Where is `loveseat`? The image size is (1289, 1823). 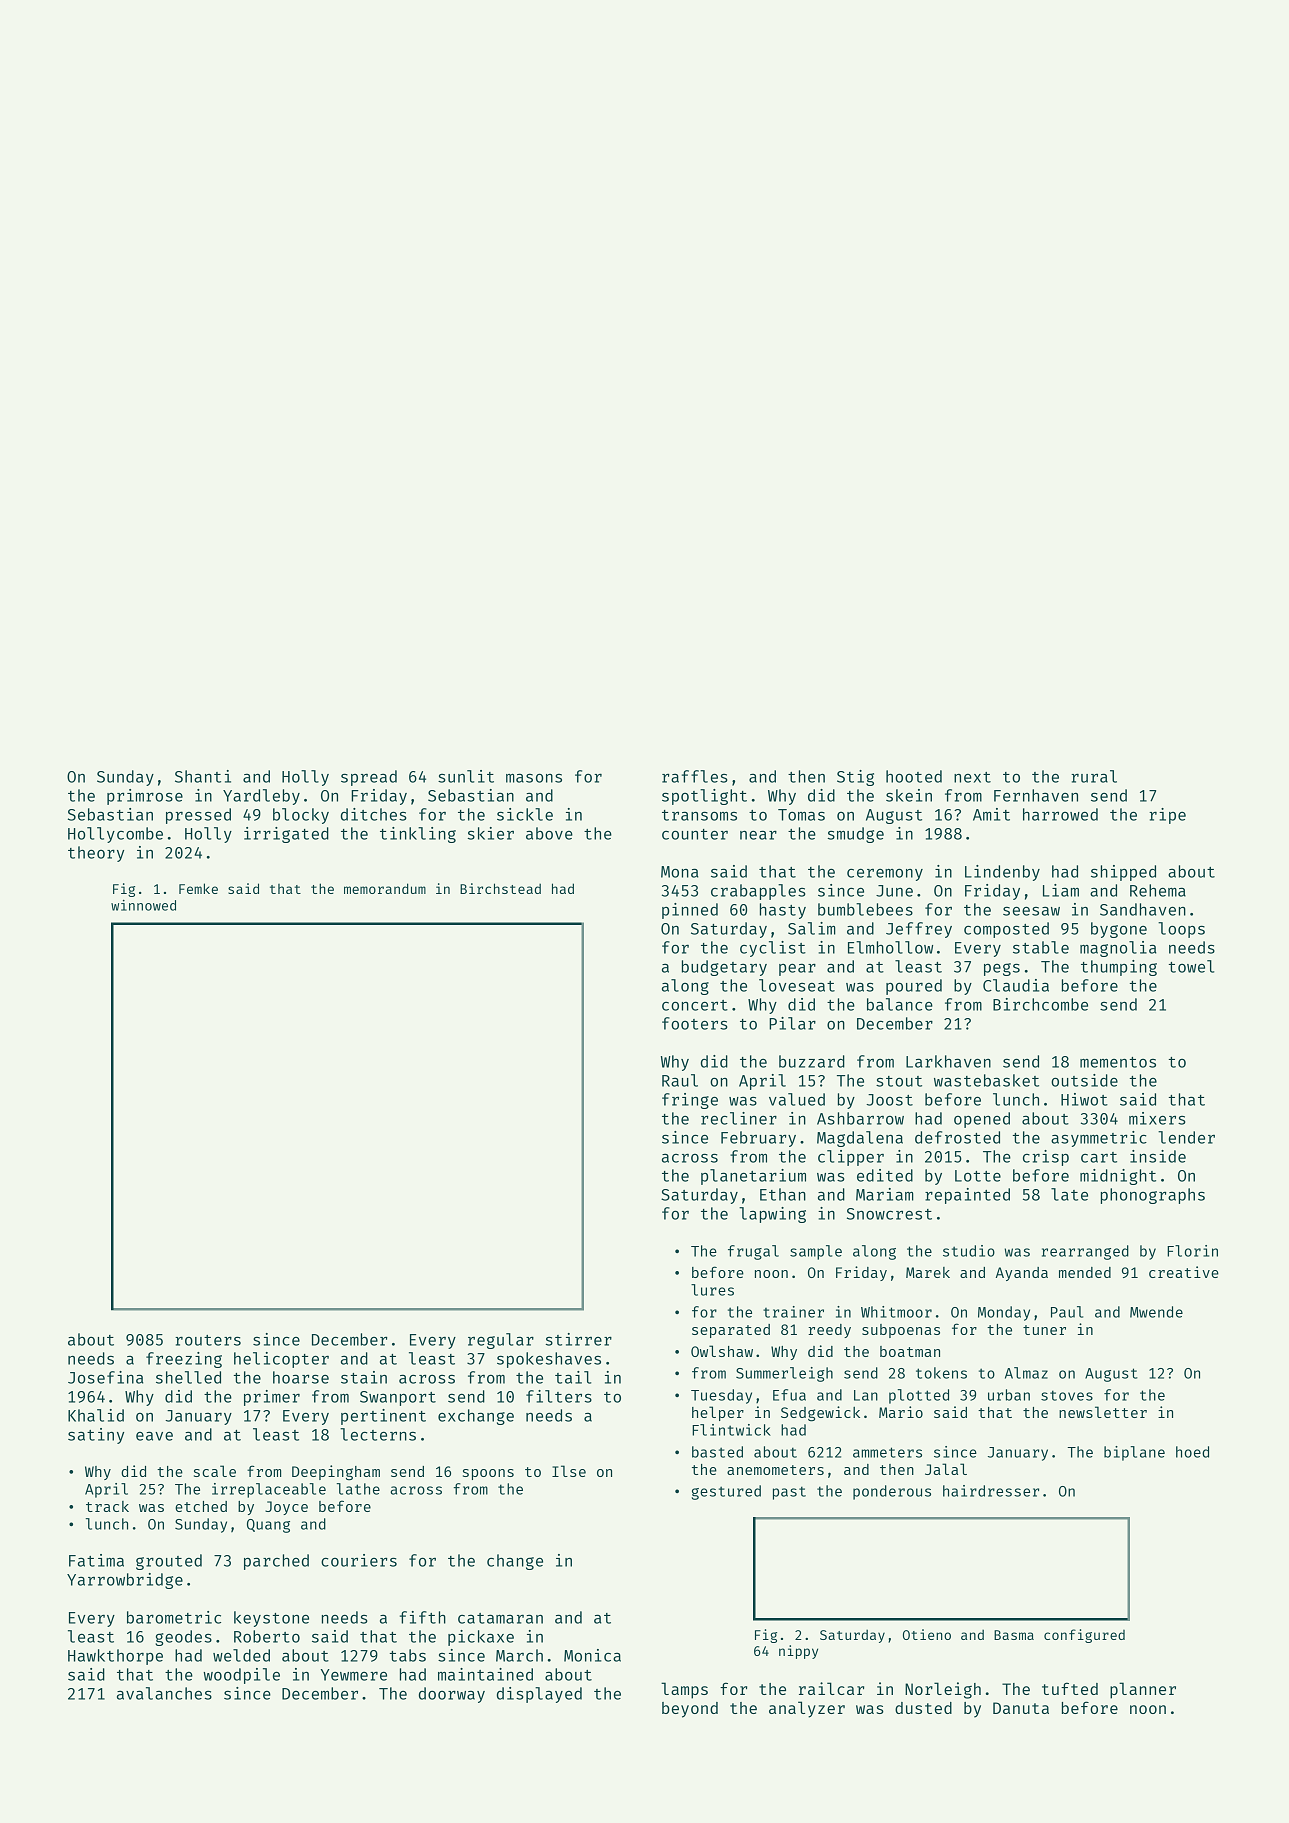 loveseat is located at coordinates (797, 985).
